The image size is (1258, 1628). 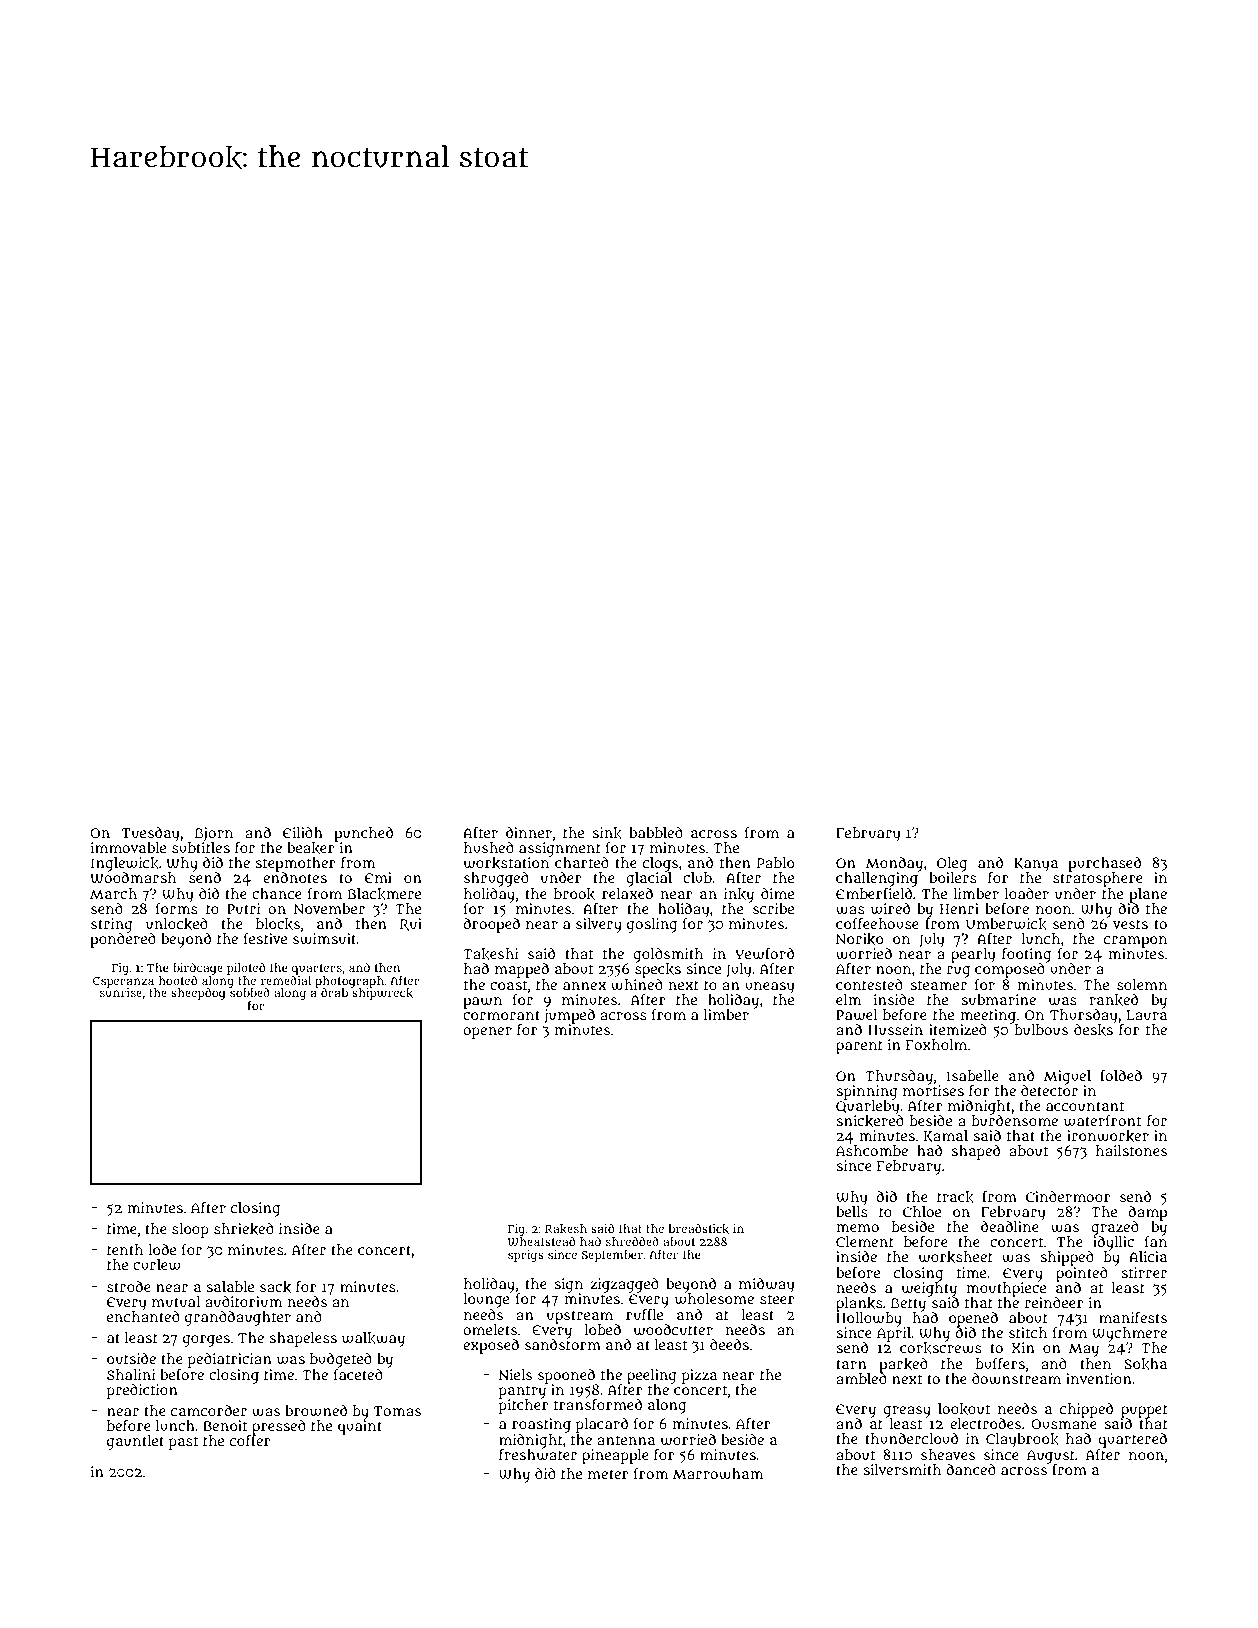 What do you see at coordinates (250, 1440) in the screenshot?
I see `coffer` at bounding box center [250, 1440].
